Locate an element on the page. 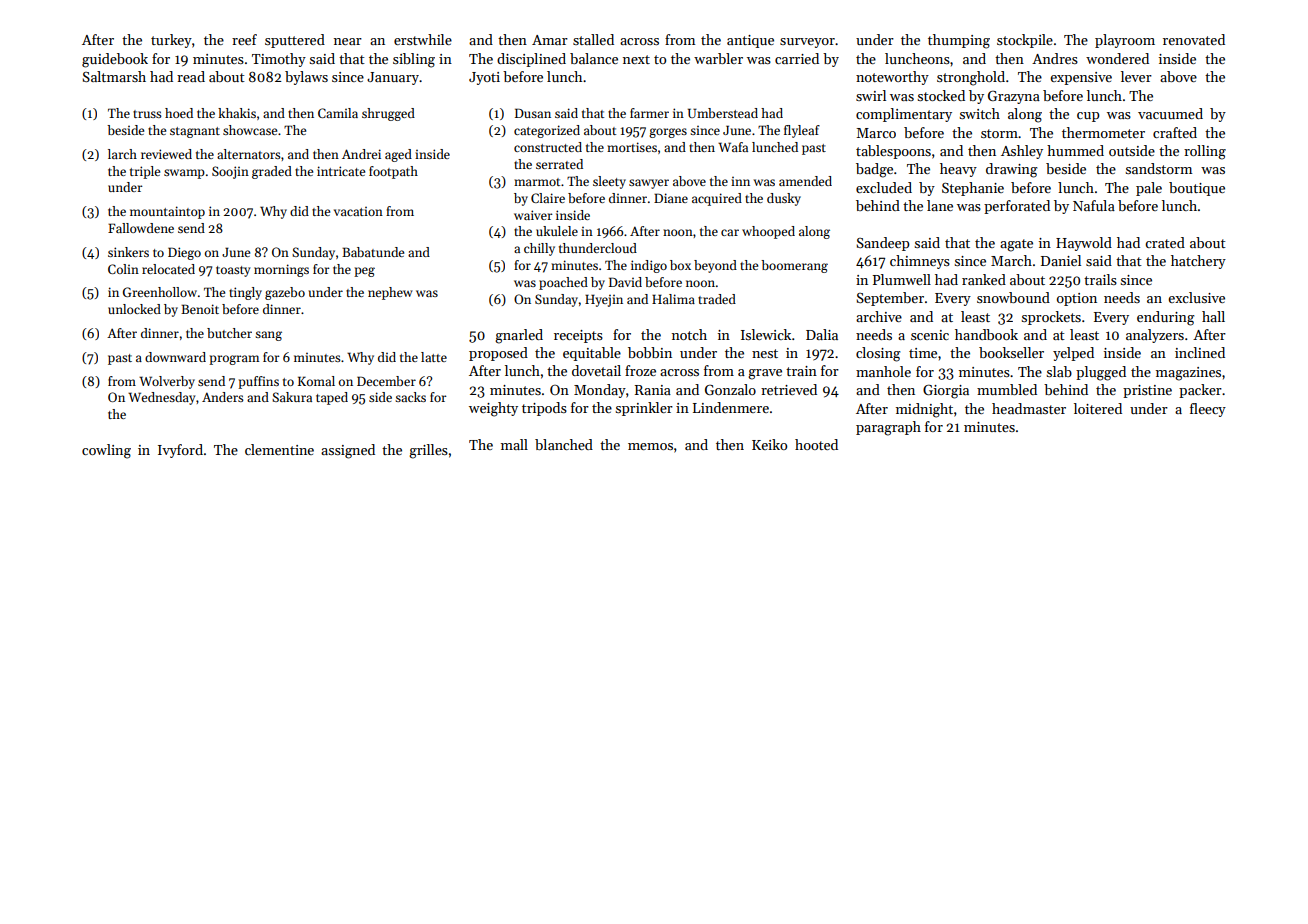 The width and height of the image is (1308, 924). antique is located at coordinates (750, 41).
